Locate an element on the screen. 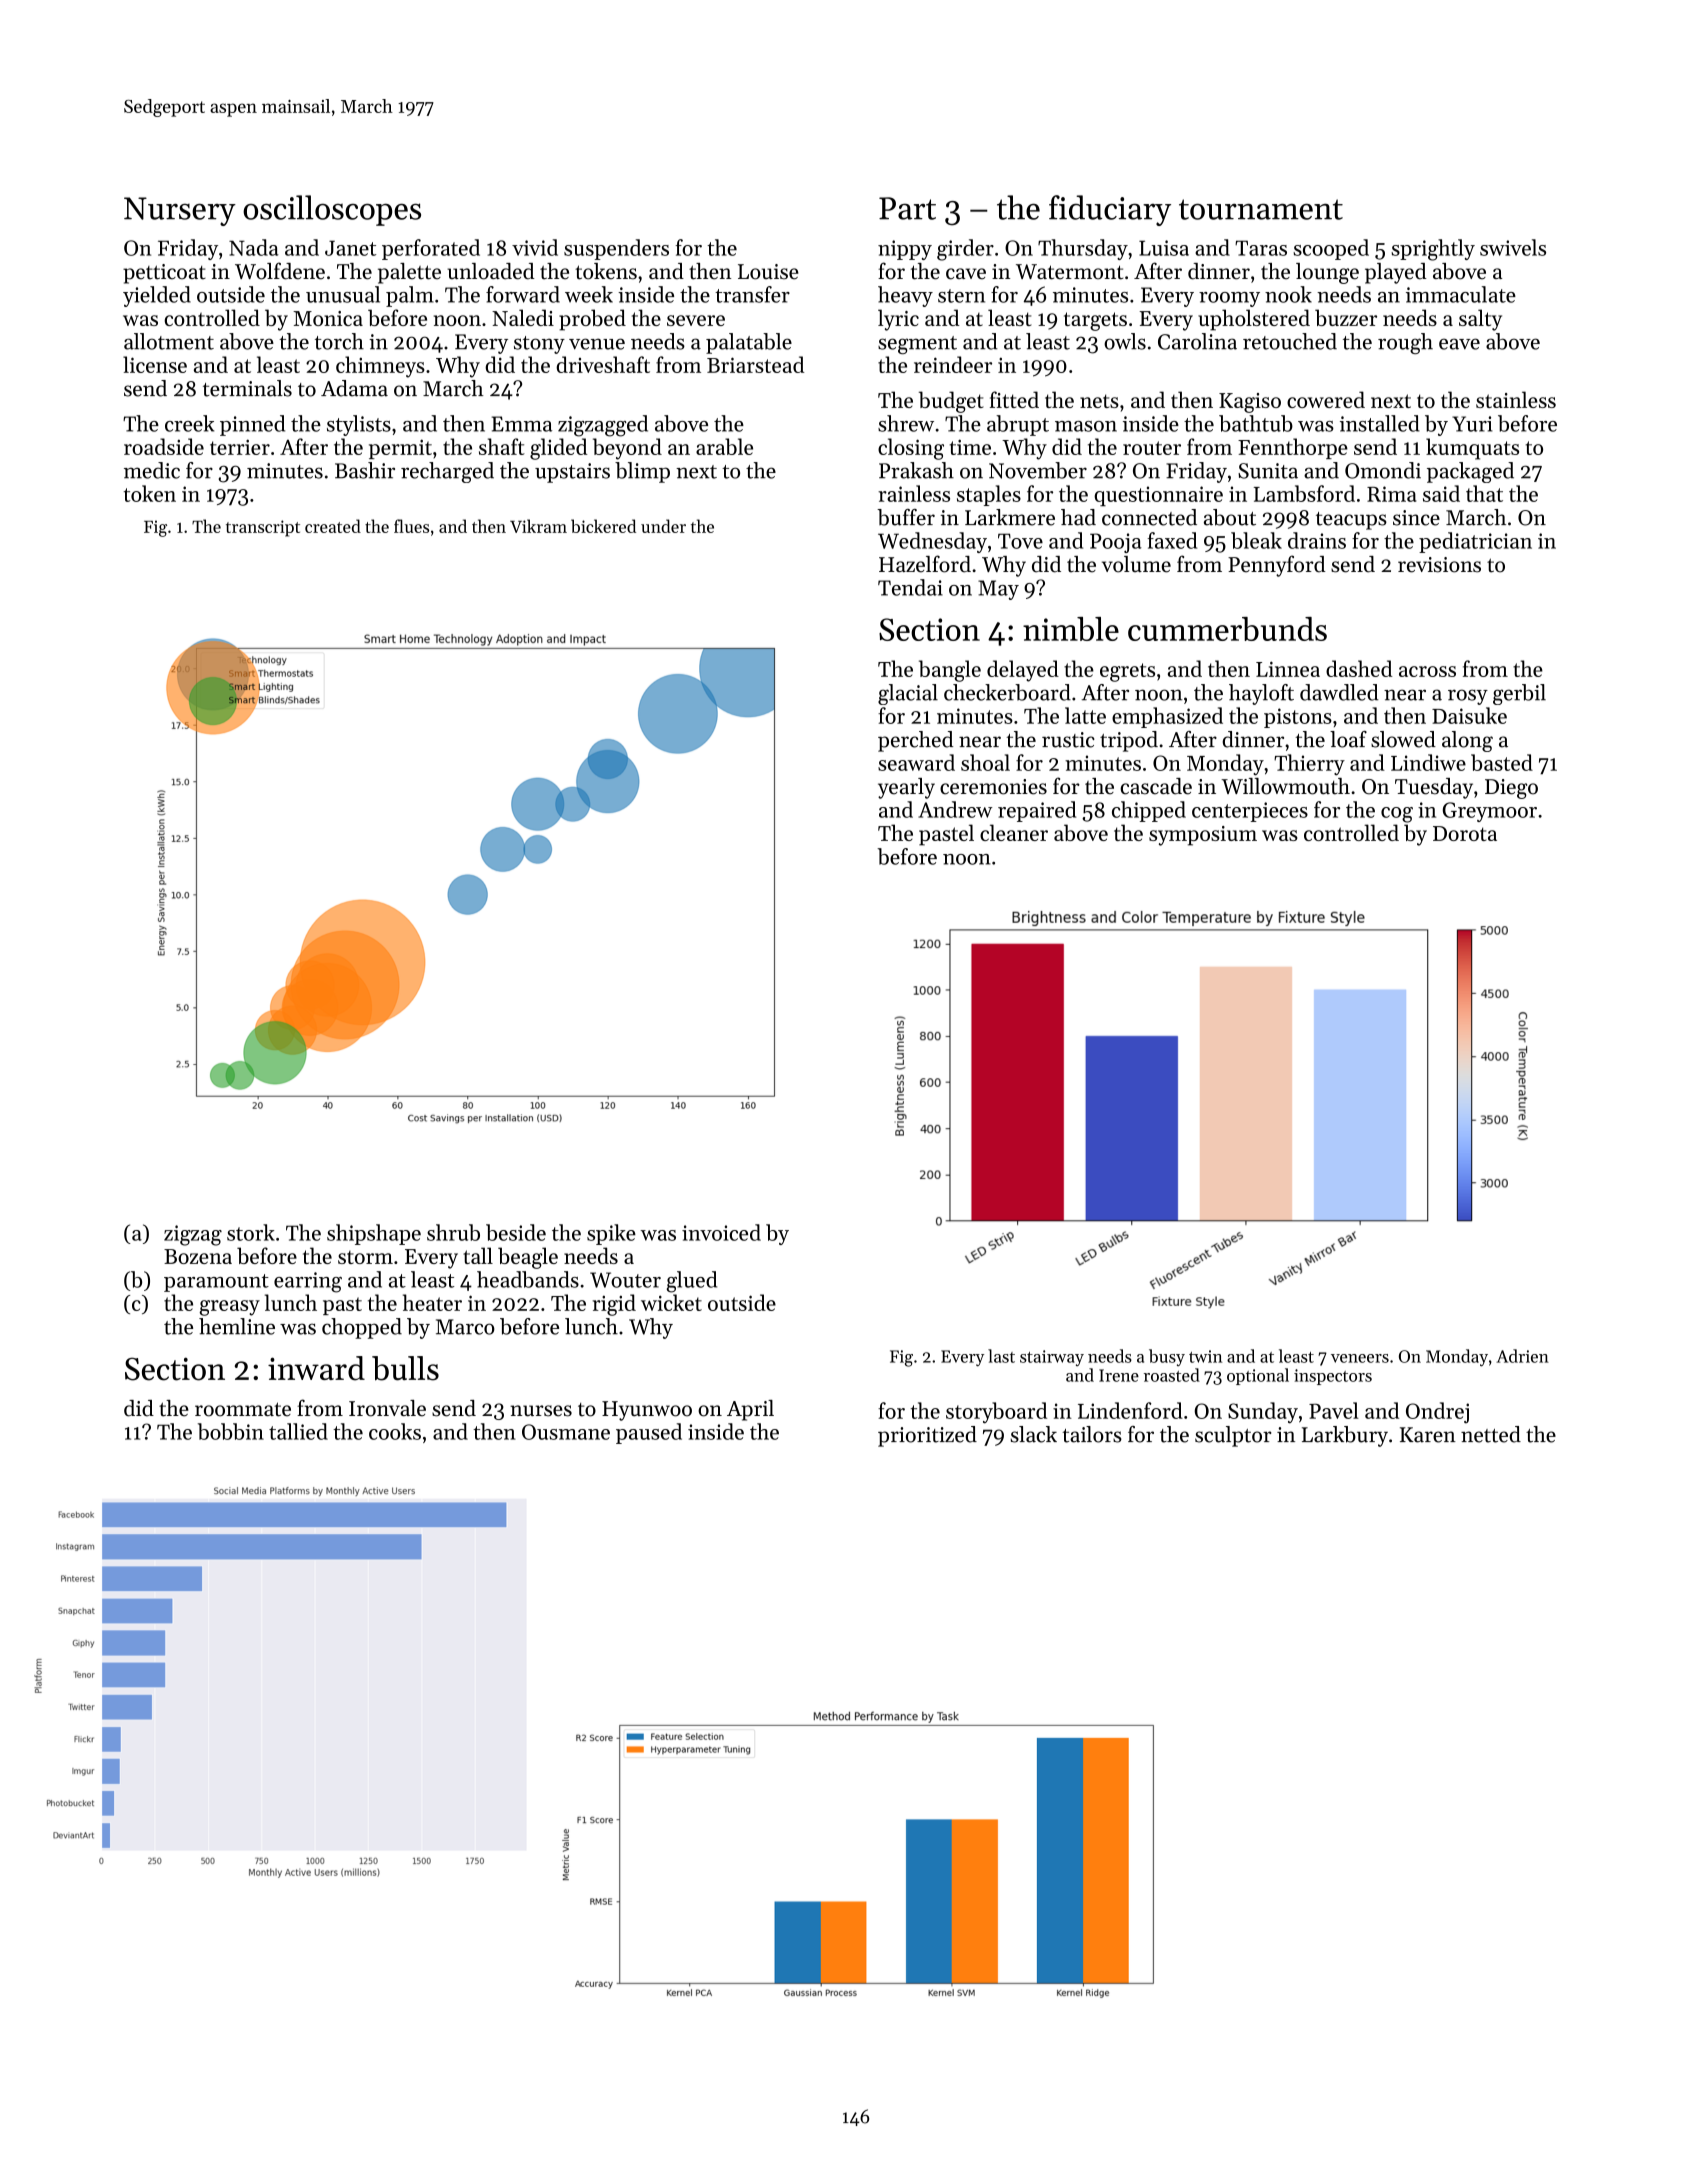  swivels is located at coordinates (1513, 247).
